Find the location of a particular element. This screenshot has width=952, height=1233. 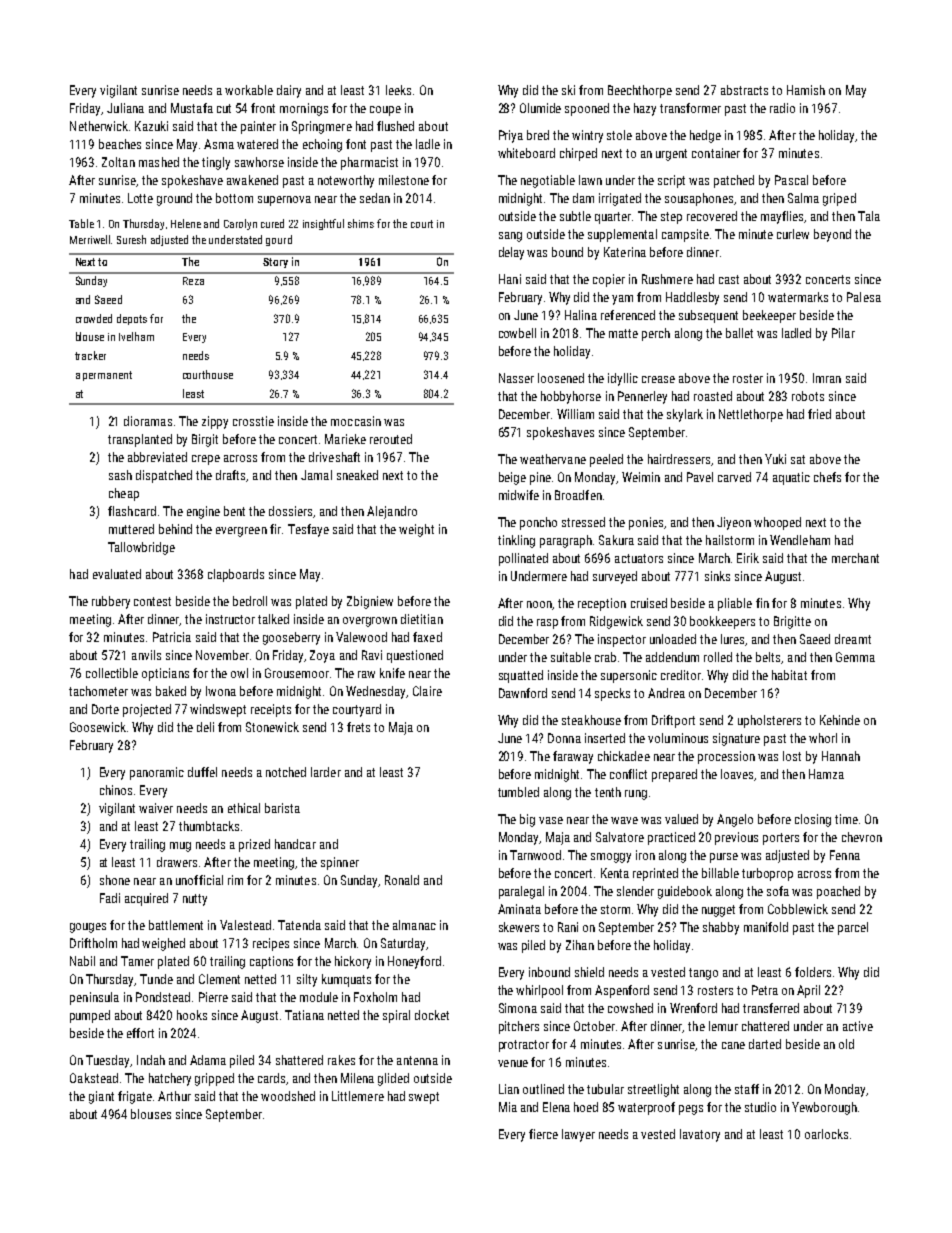

Iwona is located at coordinates (221, 691).
